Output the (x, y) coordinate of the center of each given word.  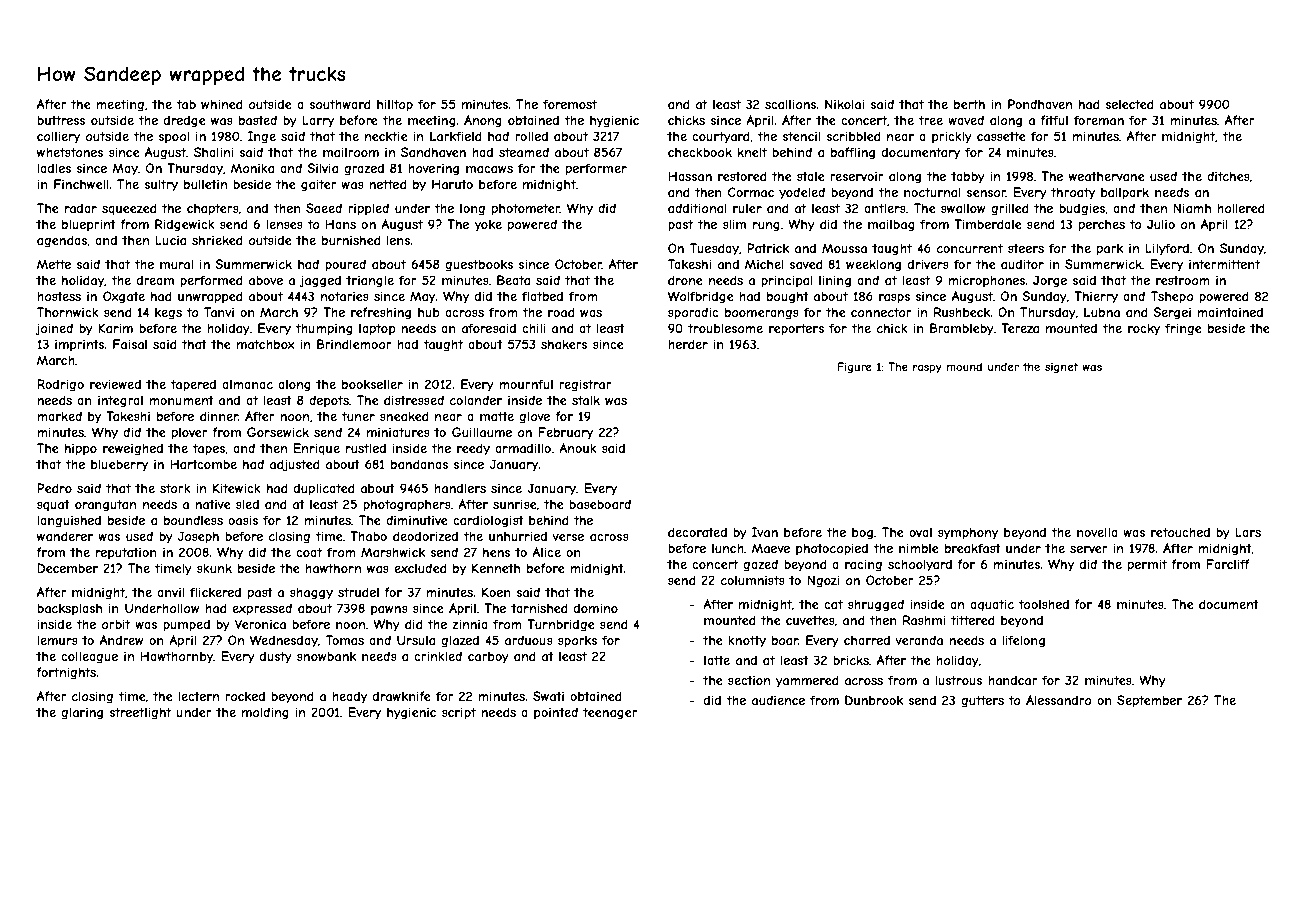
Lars (1248, 532)
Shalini (213, 152)
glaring (82, 713)
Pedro (54, 488)
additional (697, 208)
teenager (610, 714)
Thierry (1096, 297)
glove (534, 417)
